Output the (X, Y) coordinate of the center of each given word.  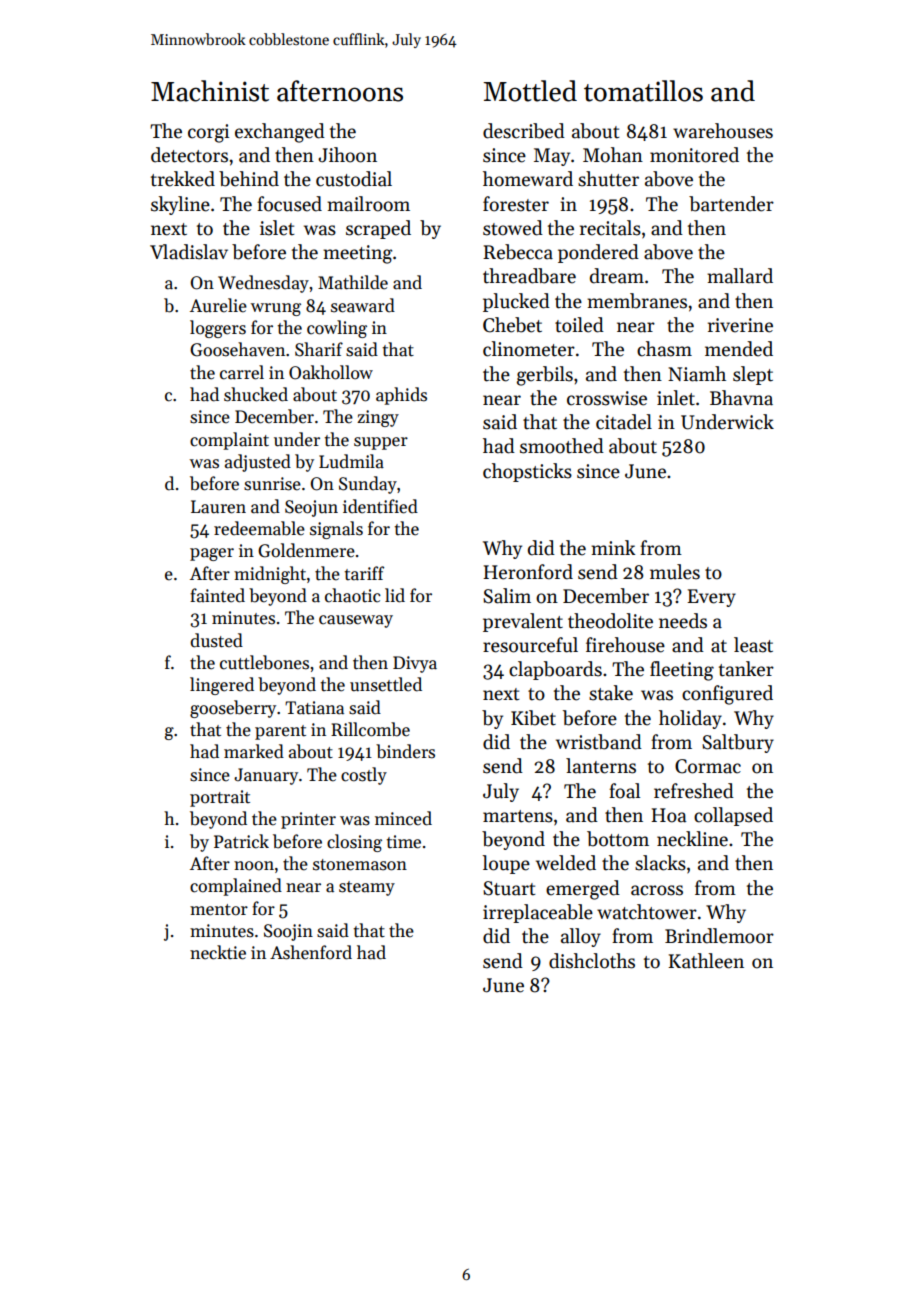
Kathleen (706, 961)
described (524, 131)
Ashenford (311, 952)
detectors (189, 155)
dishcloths (592, 961)
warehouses (723, 131)
